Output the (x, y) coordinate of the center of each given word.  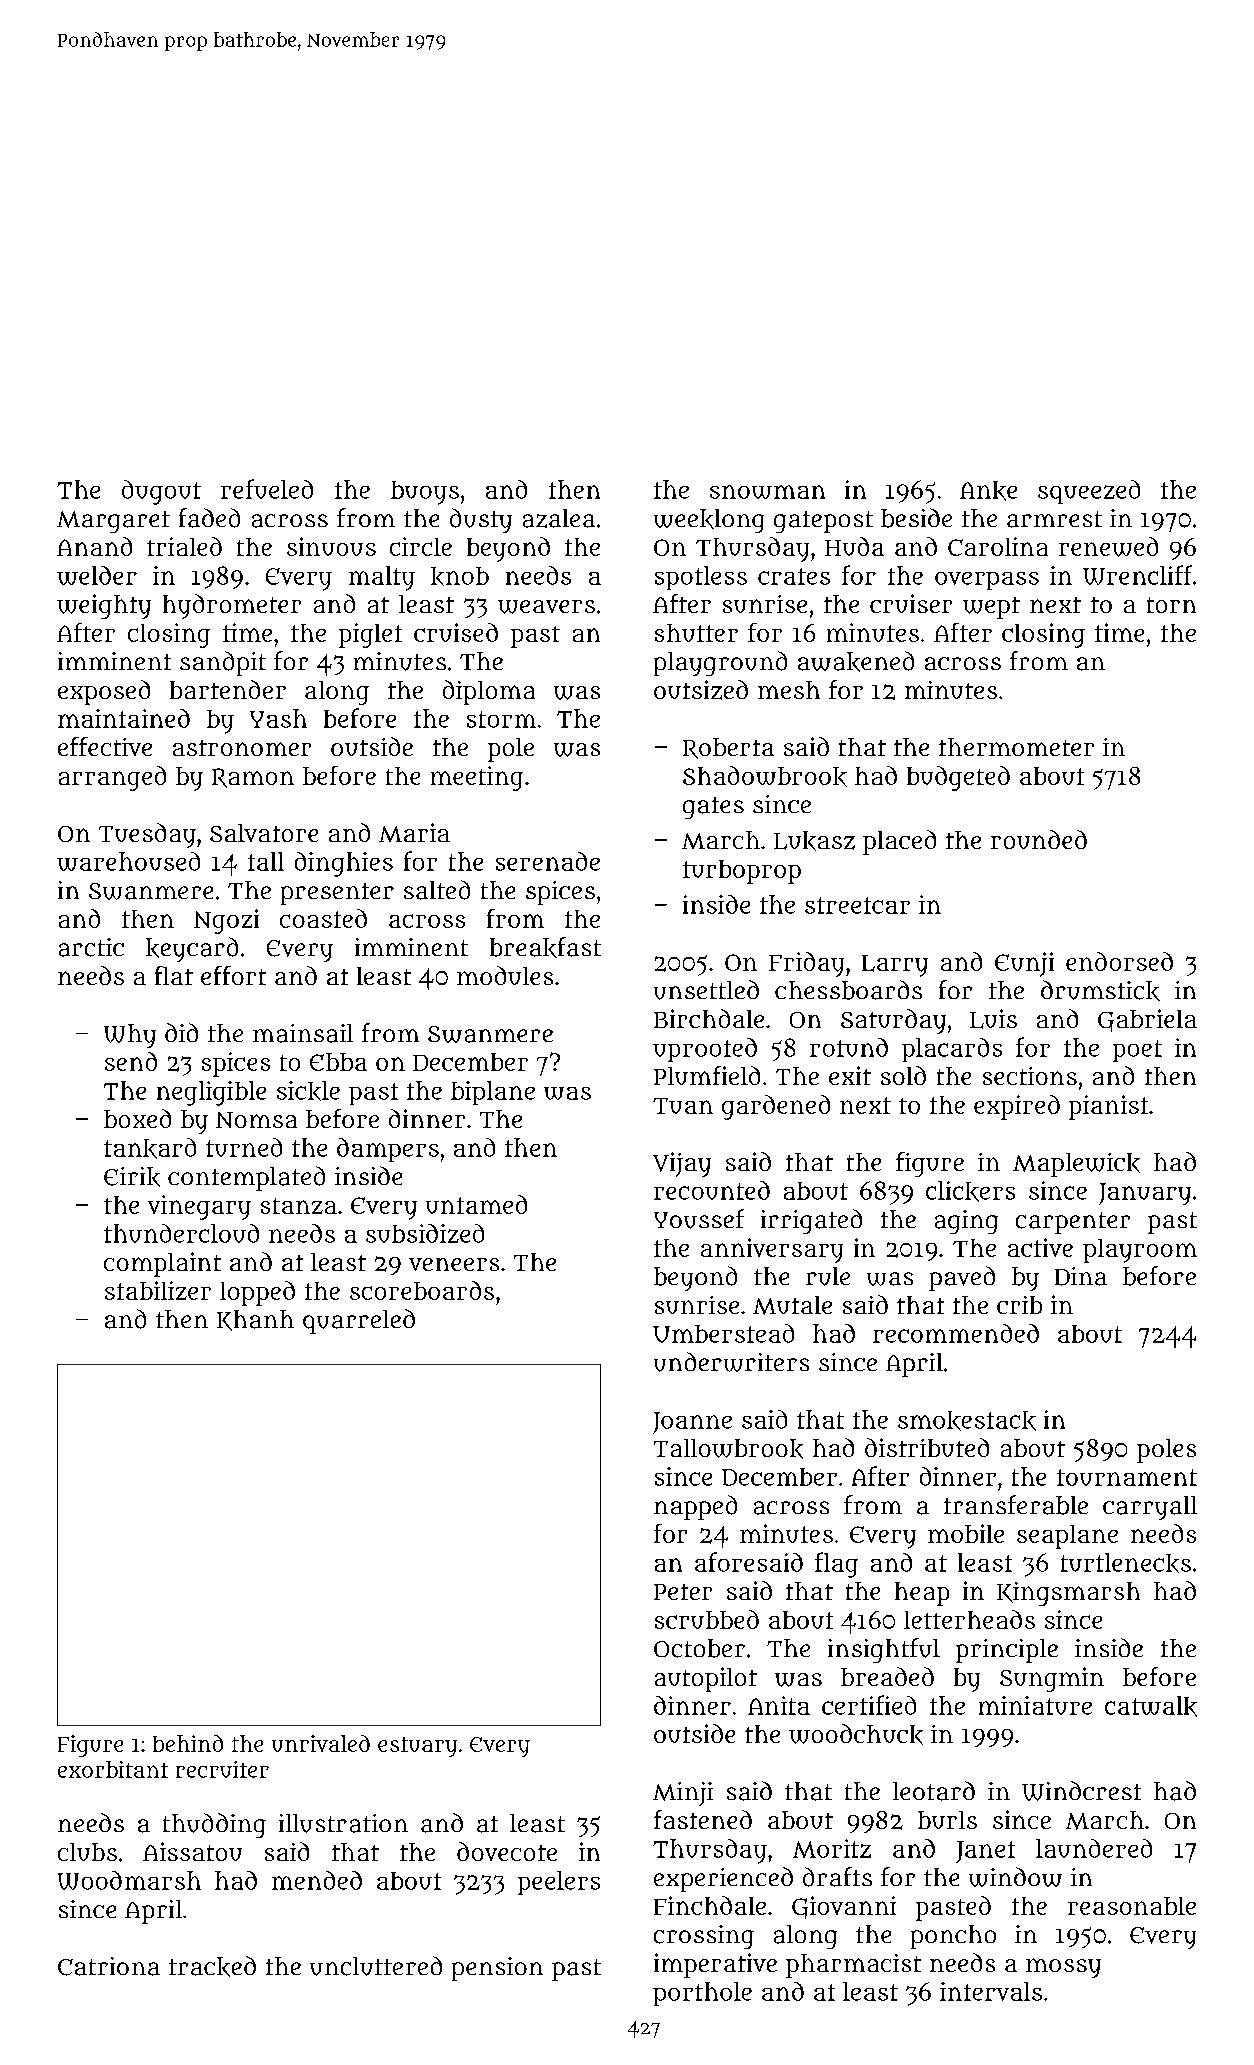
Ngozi (226, 921)
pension (497, 1969)
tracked (212, 1966)
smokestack (967, 1421)
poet (1137, 1051)
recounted (712, 1190)
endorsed (1119, 961)
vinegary (199, 1207)
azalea (559, 518)
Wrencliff (1137, 575)
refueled (267, 489)
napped (695, 1507)
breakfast (545, 947)
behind (188, 1743)
